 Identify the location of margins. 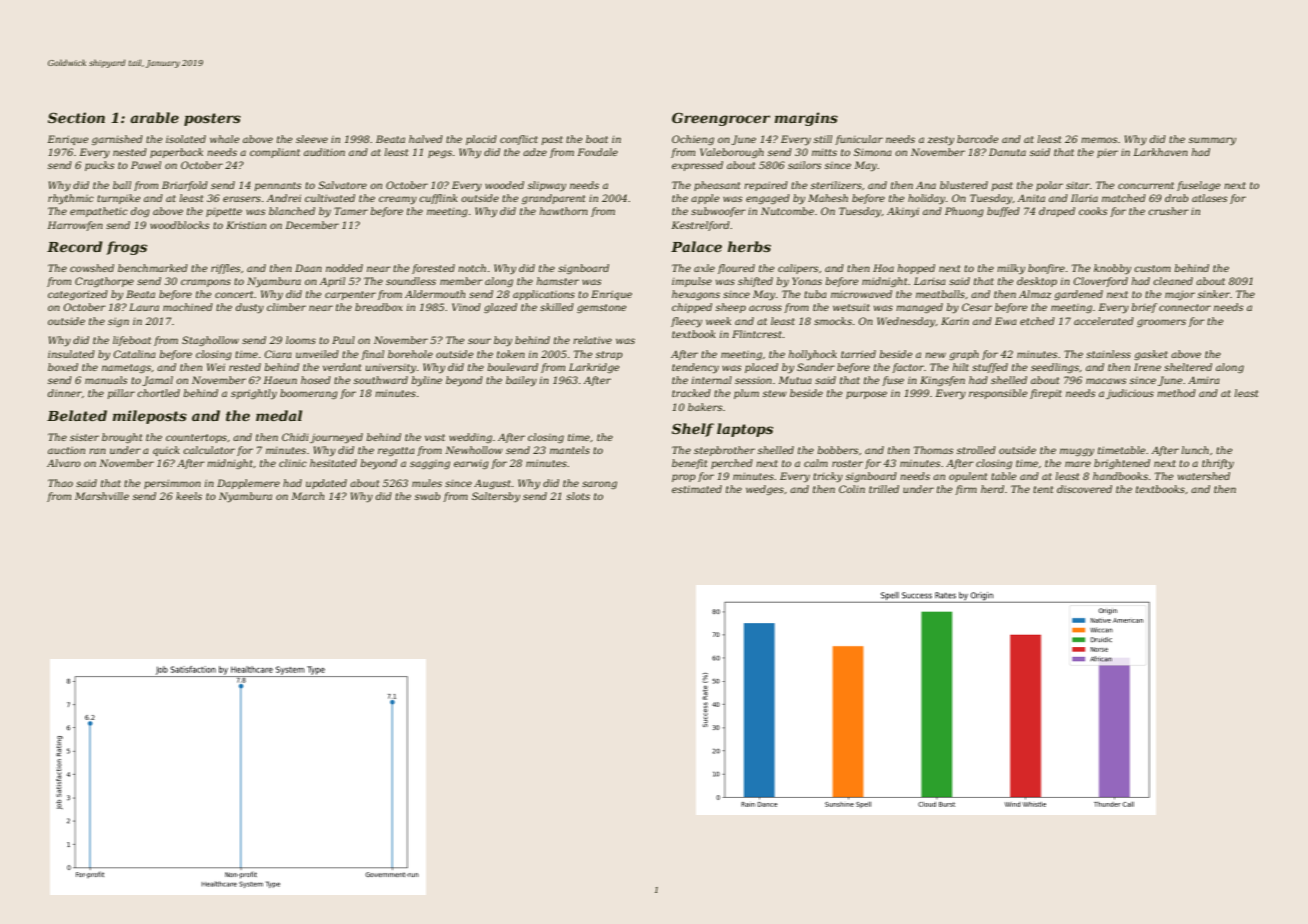
(806, 119).
